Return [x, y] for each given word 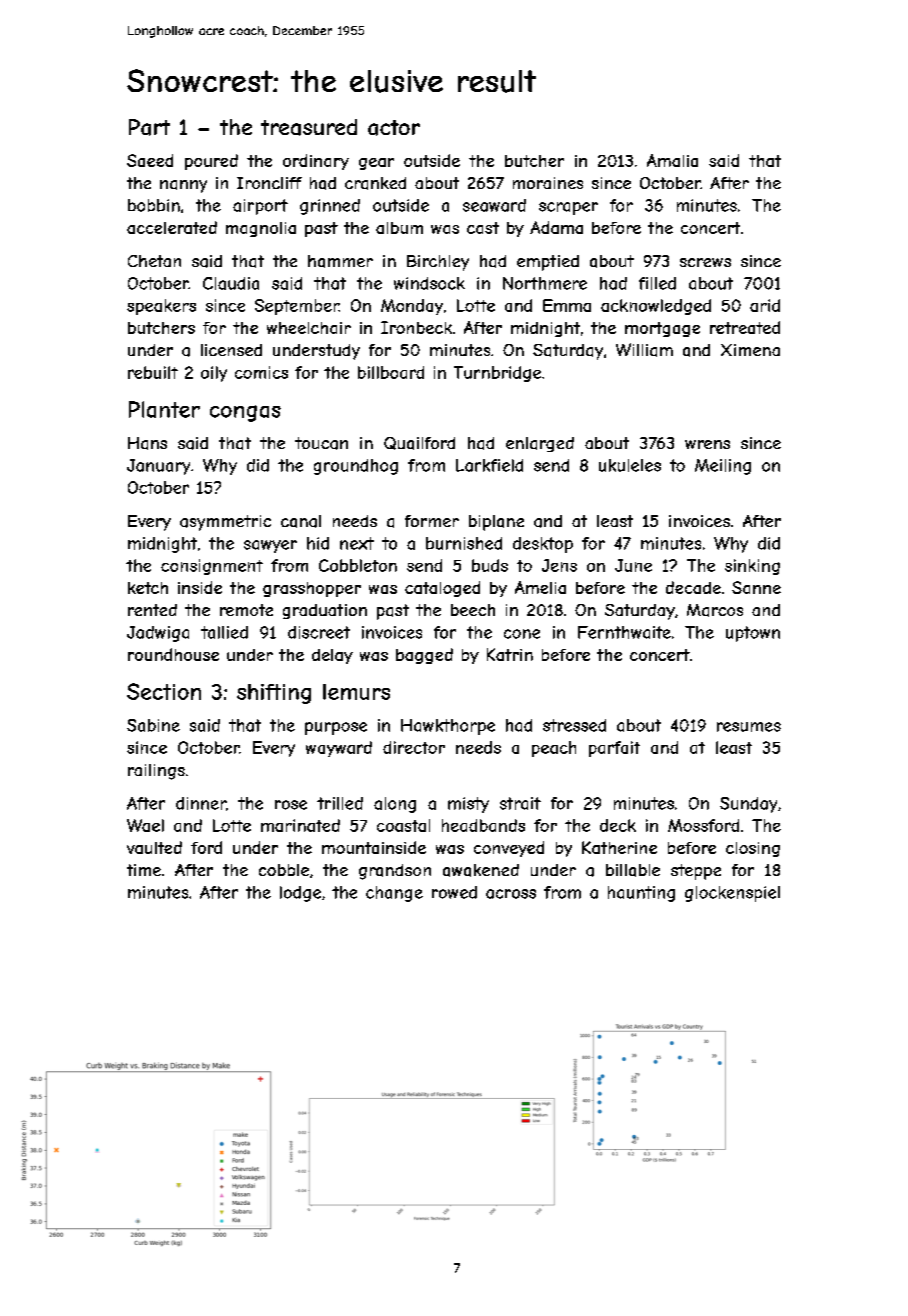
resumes [749, 727]
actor [394, 128]
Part [149, 127]
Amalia [672, 160]
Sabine [153, 725]
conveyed [509, 849]
